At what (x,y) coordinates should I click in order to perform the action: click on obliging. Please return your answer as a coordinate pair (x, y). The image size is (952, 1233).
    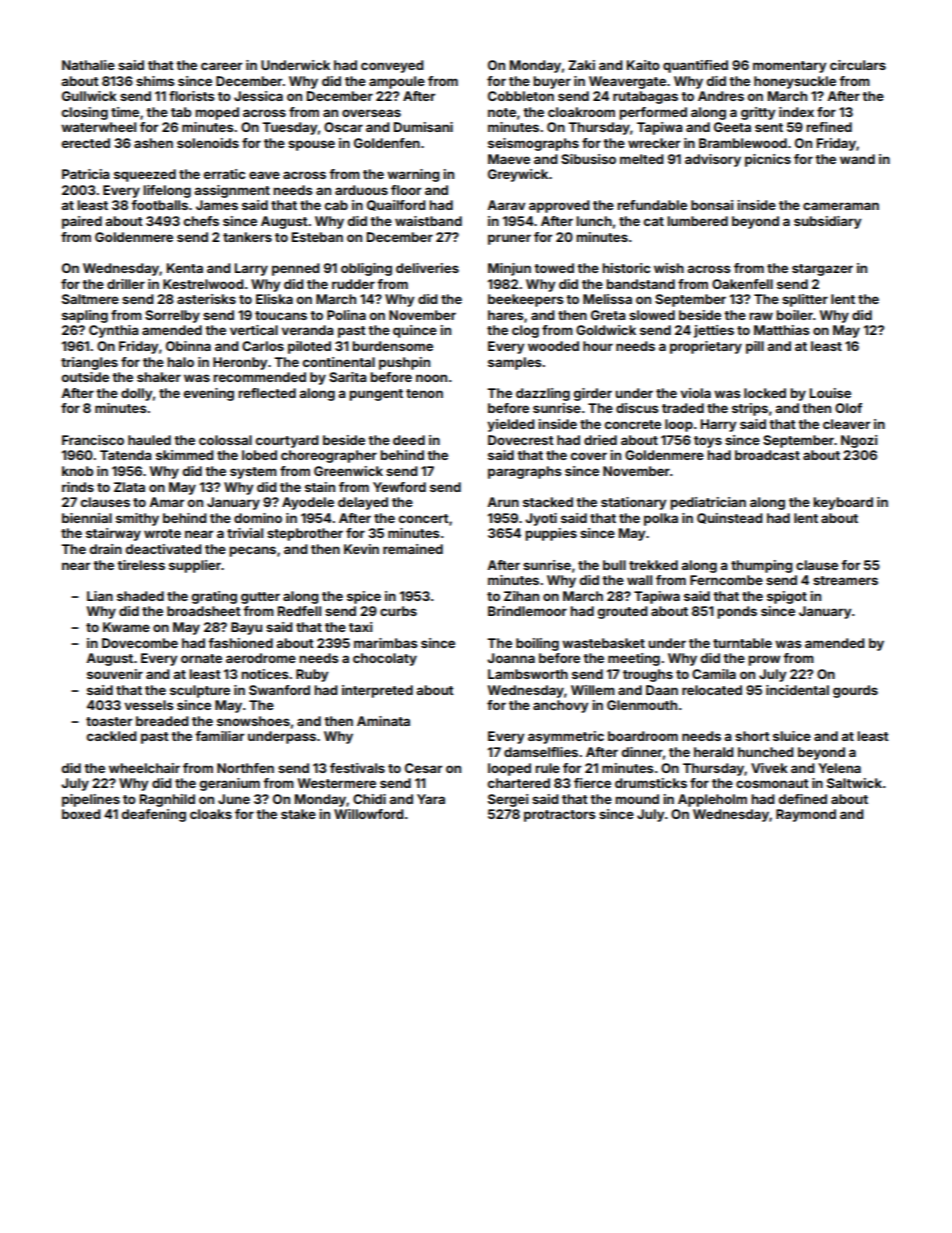
    Looking at the image, I should click on (366, 269).
